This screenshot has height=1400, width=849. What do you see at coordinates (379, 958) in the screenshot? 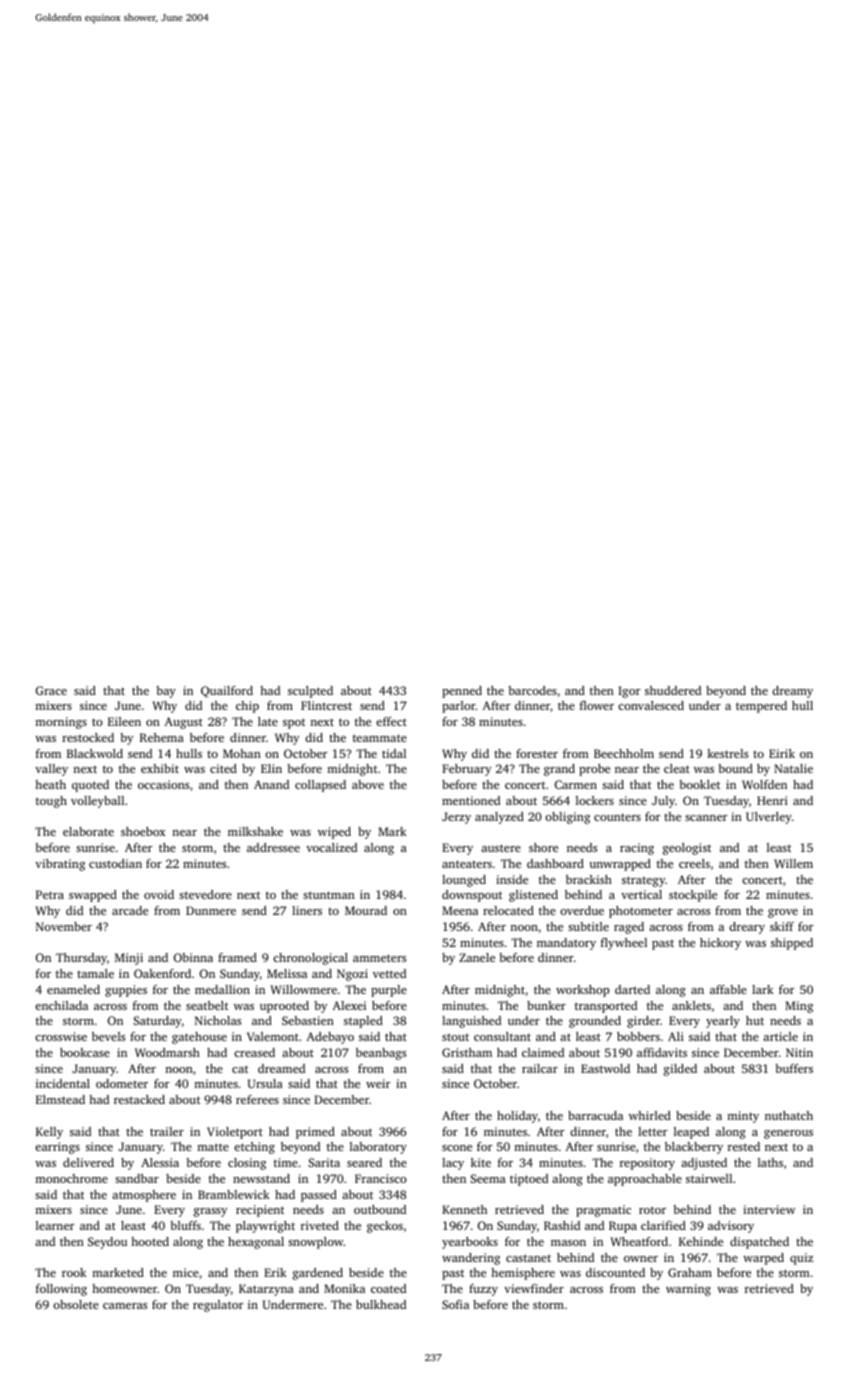
I see `ammeters` at bounding box center [379, 958].
